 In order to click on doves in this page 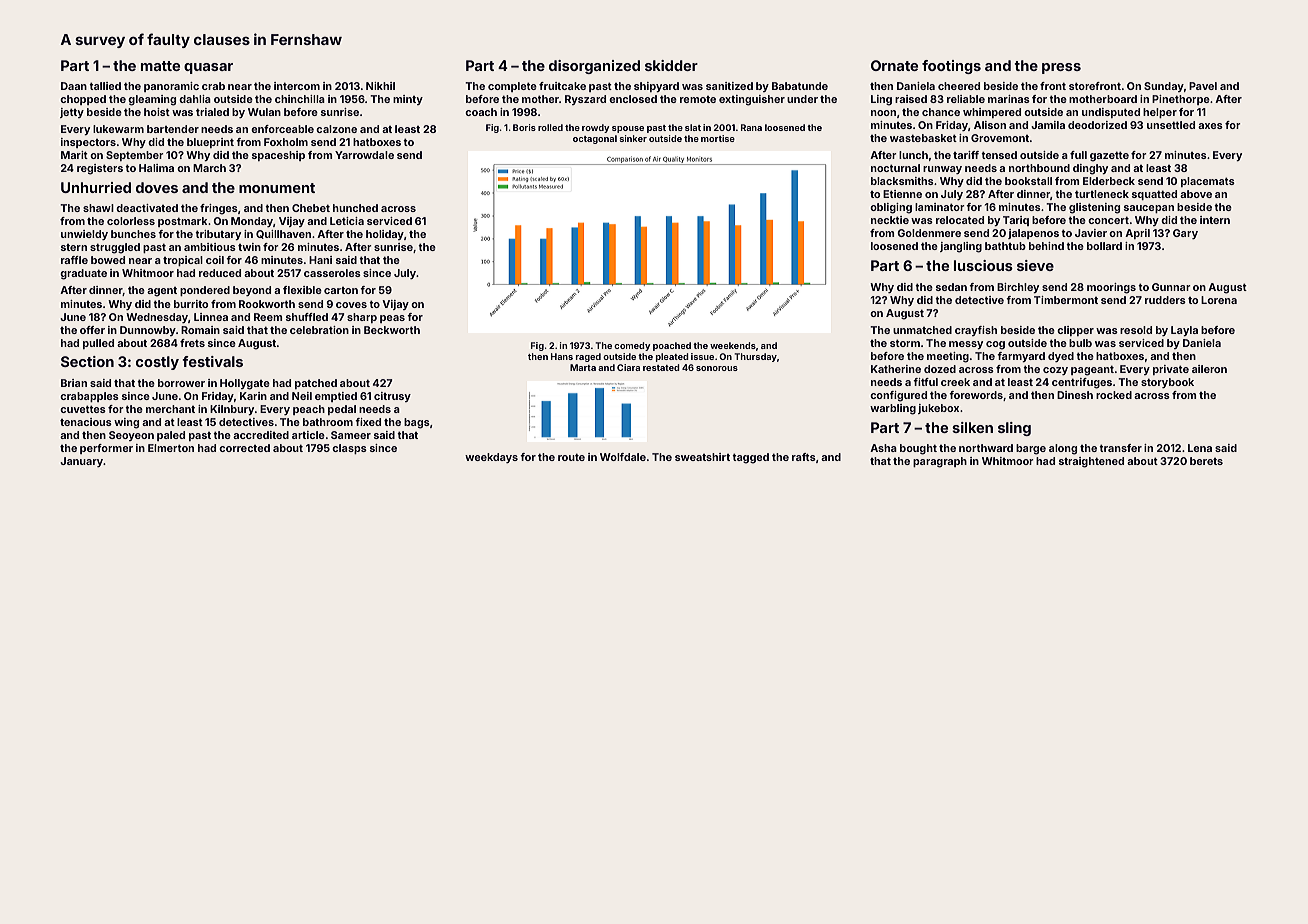, I will do `click(157, 187)`.
